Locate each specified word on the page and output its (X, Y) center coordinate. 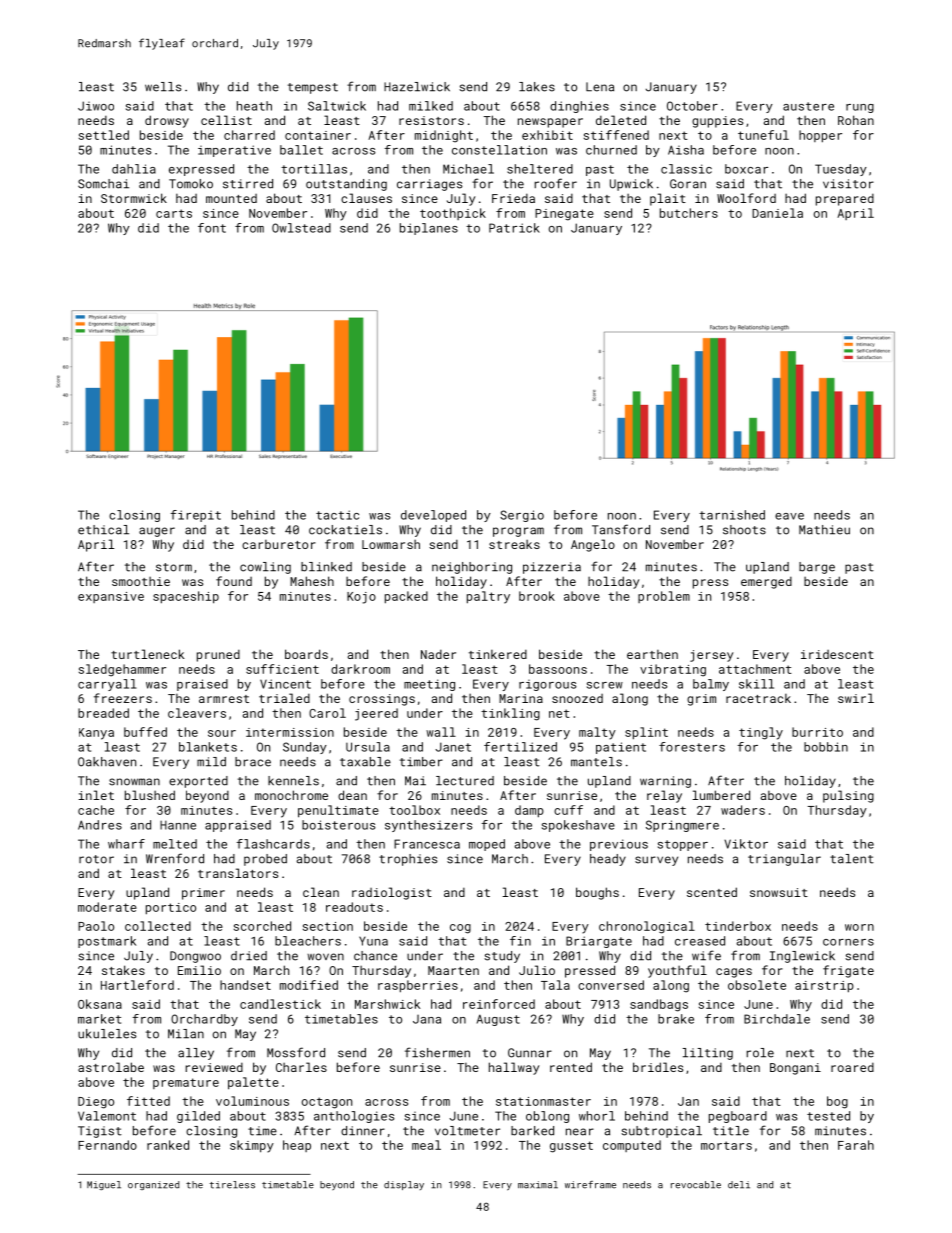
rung (860, 108)
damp (529, 811)
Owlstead (301, 228)
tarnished (732, 515)
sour (222, 733)
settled (104, 135)
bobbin (826, 747)
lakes (537, 87)
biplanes (429, 229)
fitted (148, 1101)
